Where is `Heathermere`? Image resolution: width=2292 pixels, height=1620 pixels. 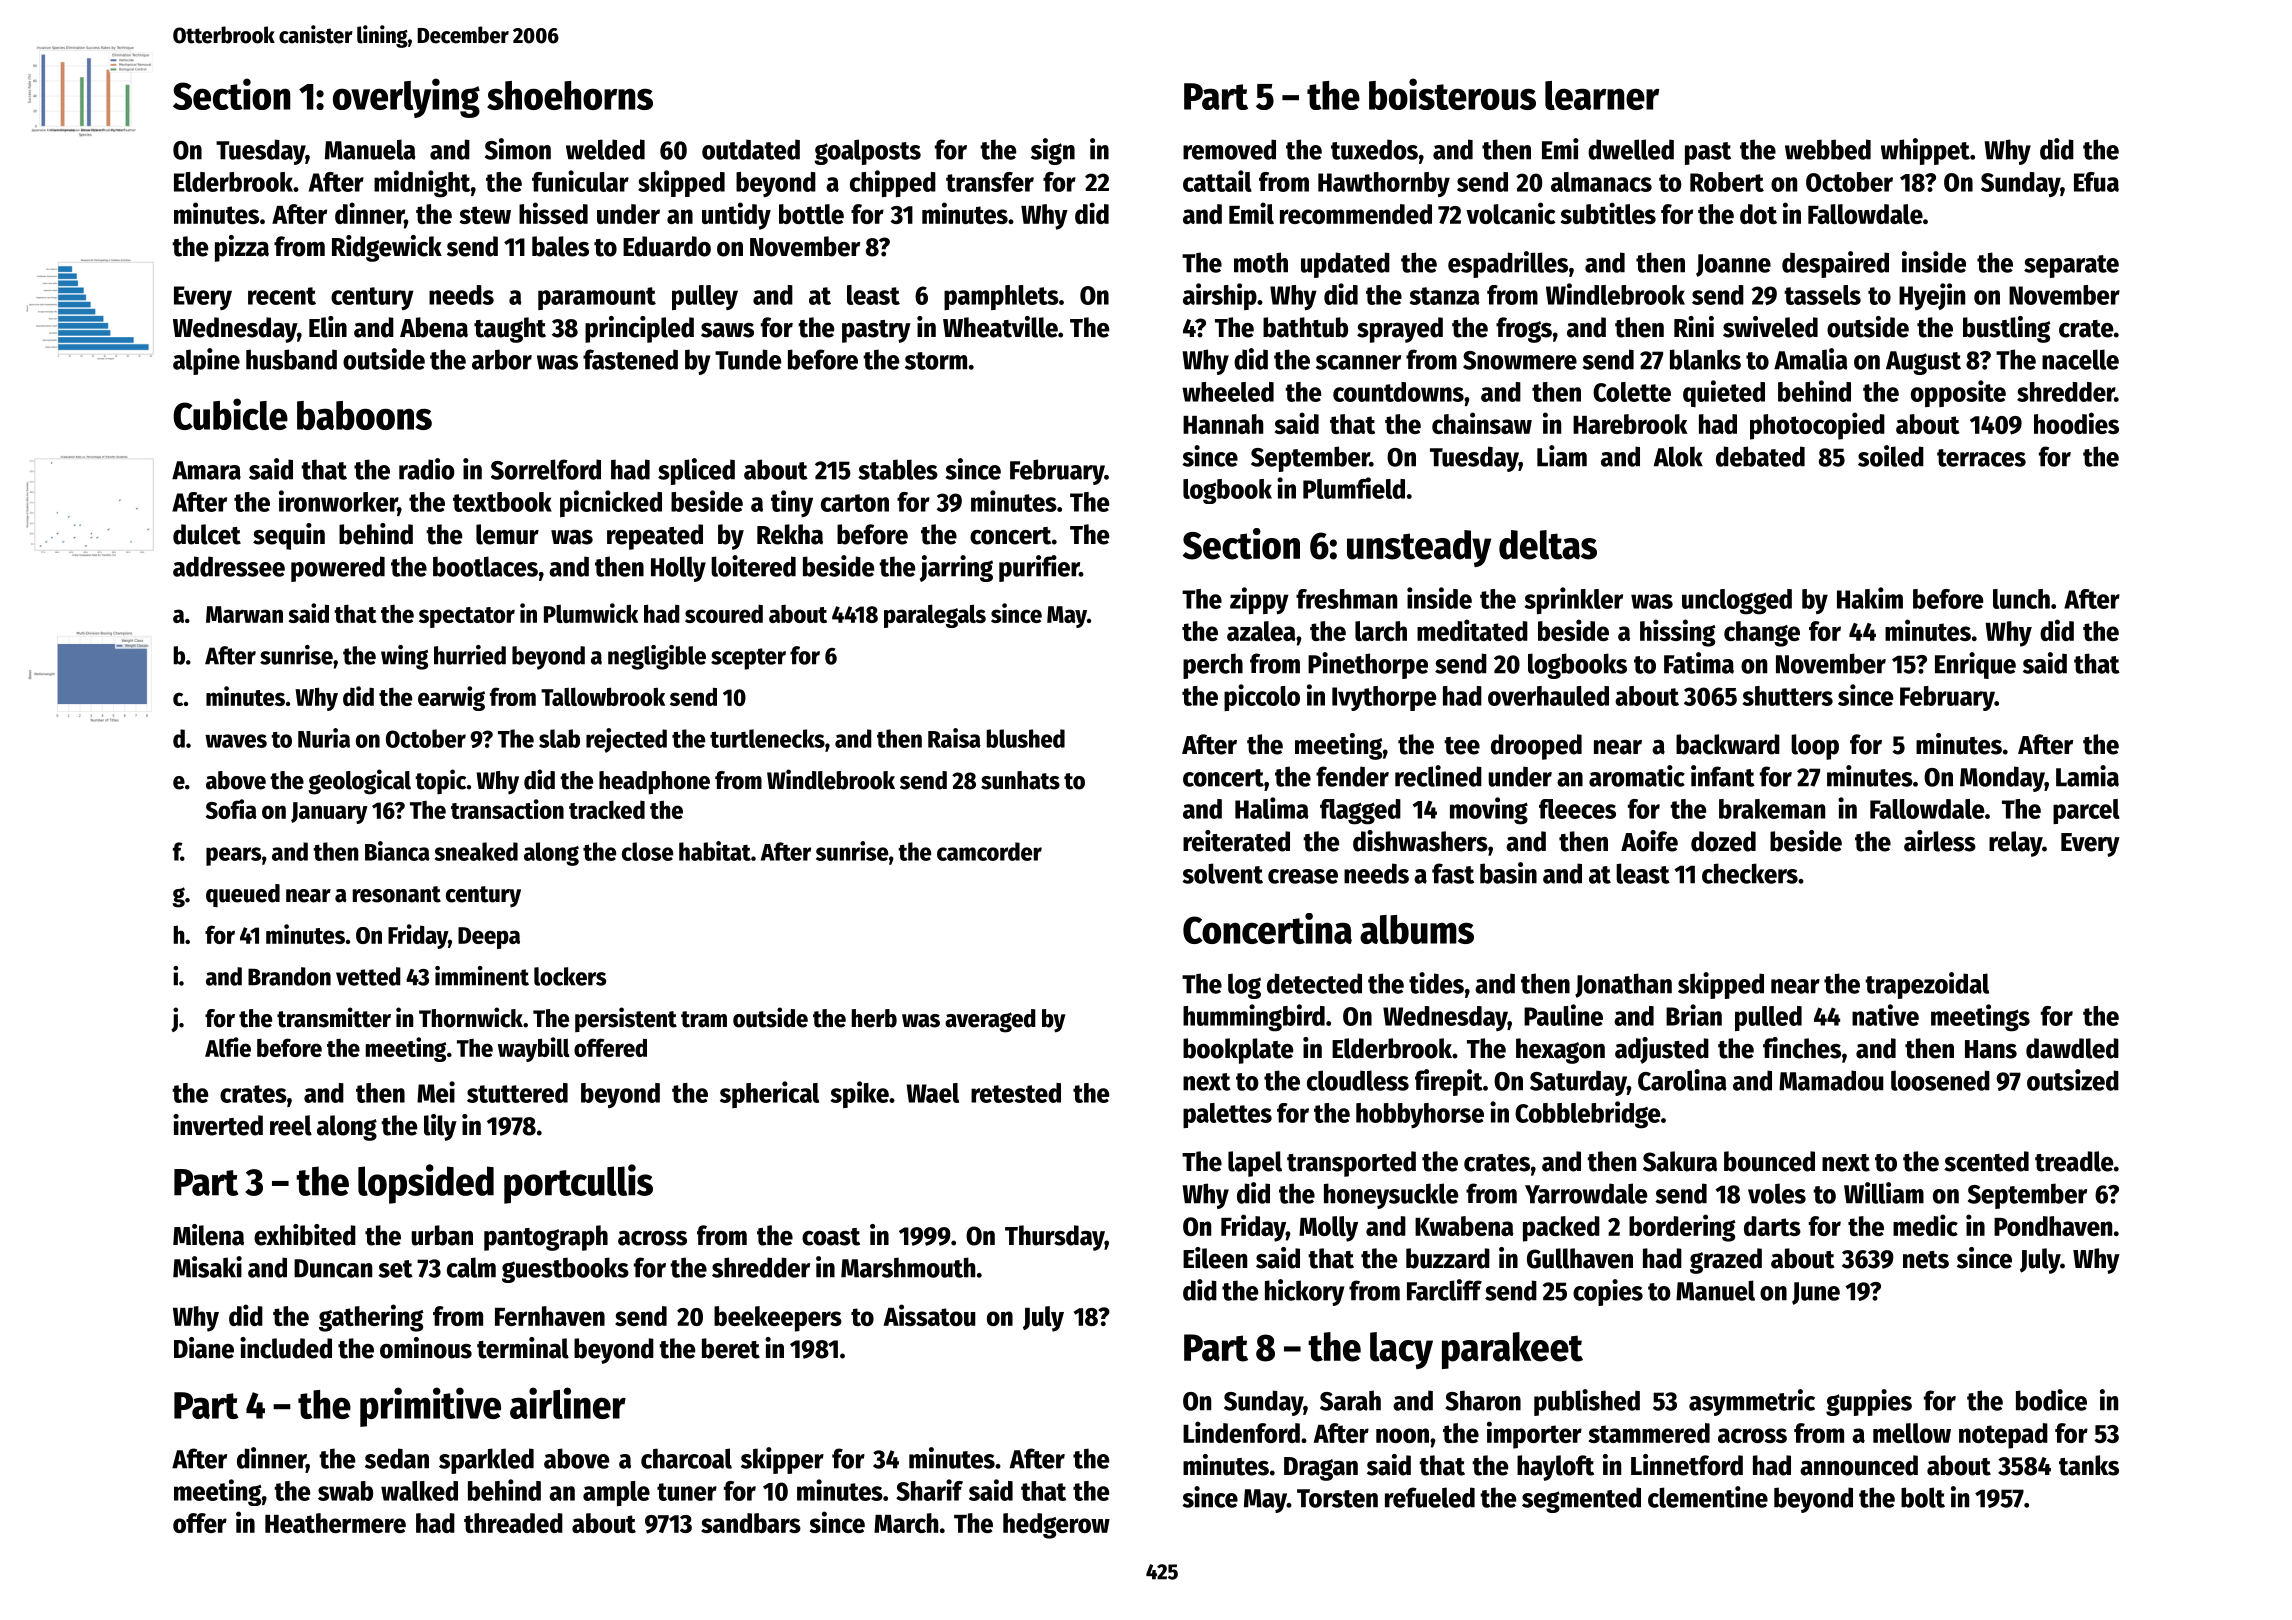
Heathermere is located at coordinates (335, 1523).
